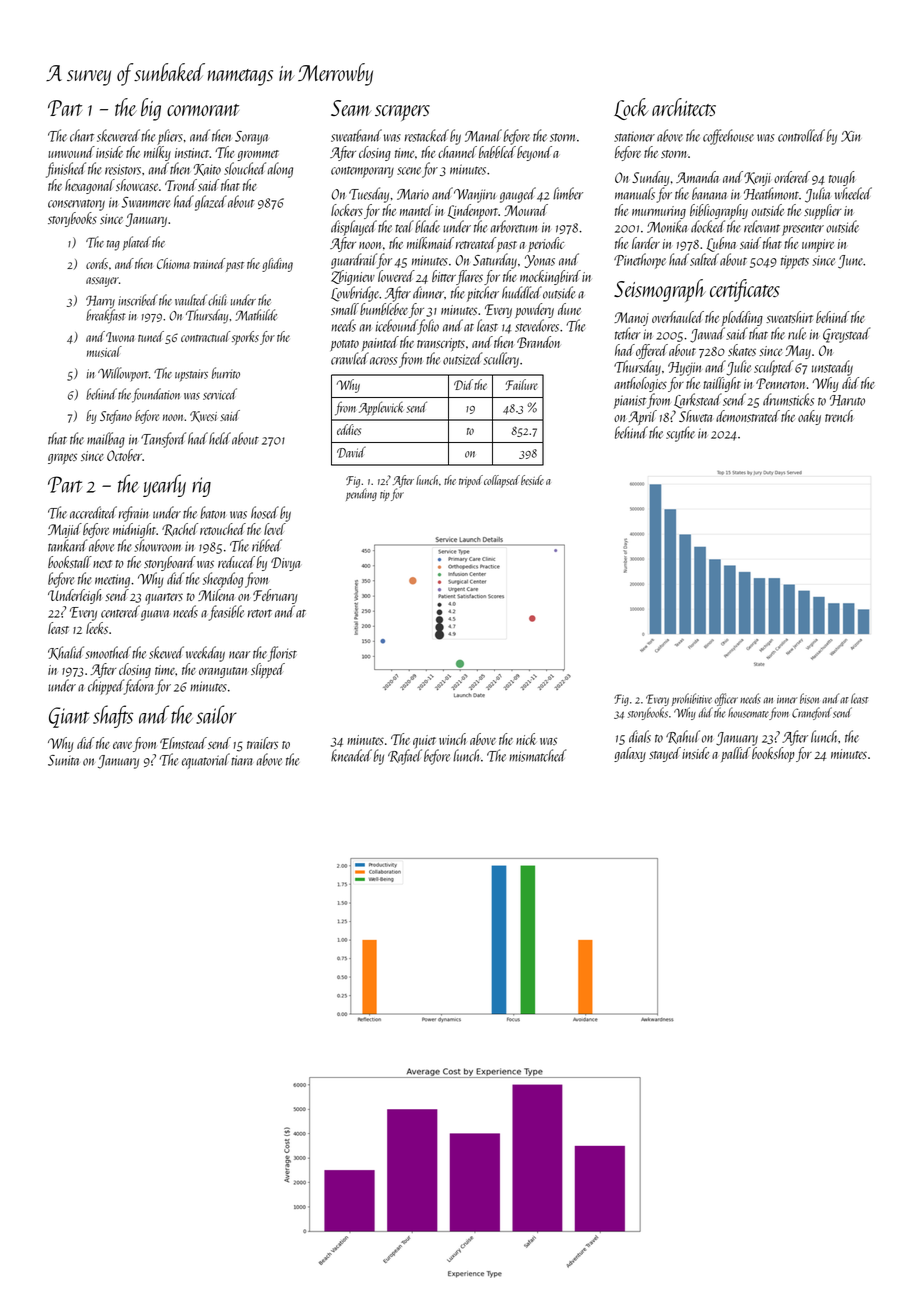 This screenshot has width=924, height=1308. What do you see at coordinates (134, 530) in the screenshot?
I see `midnight` at bounding box center [134, 530].
